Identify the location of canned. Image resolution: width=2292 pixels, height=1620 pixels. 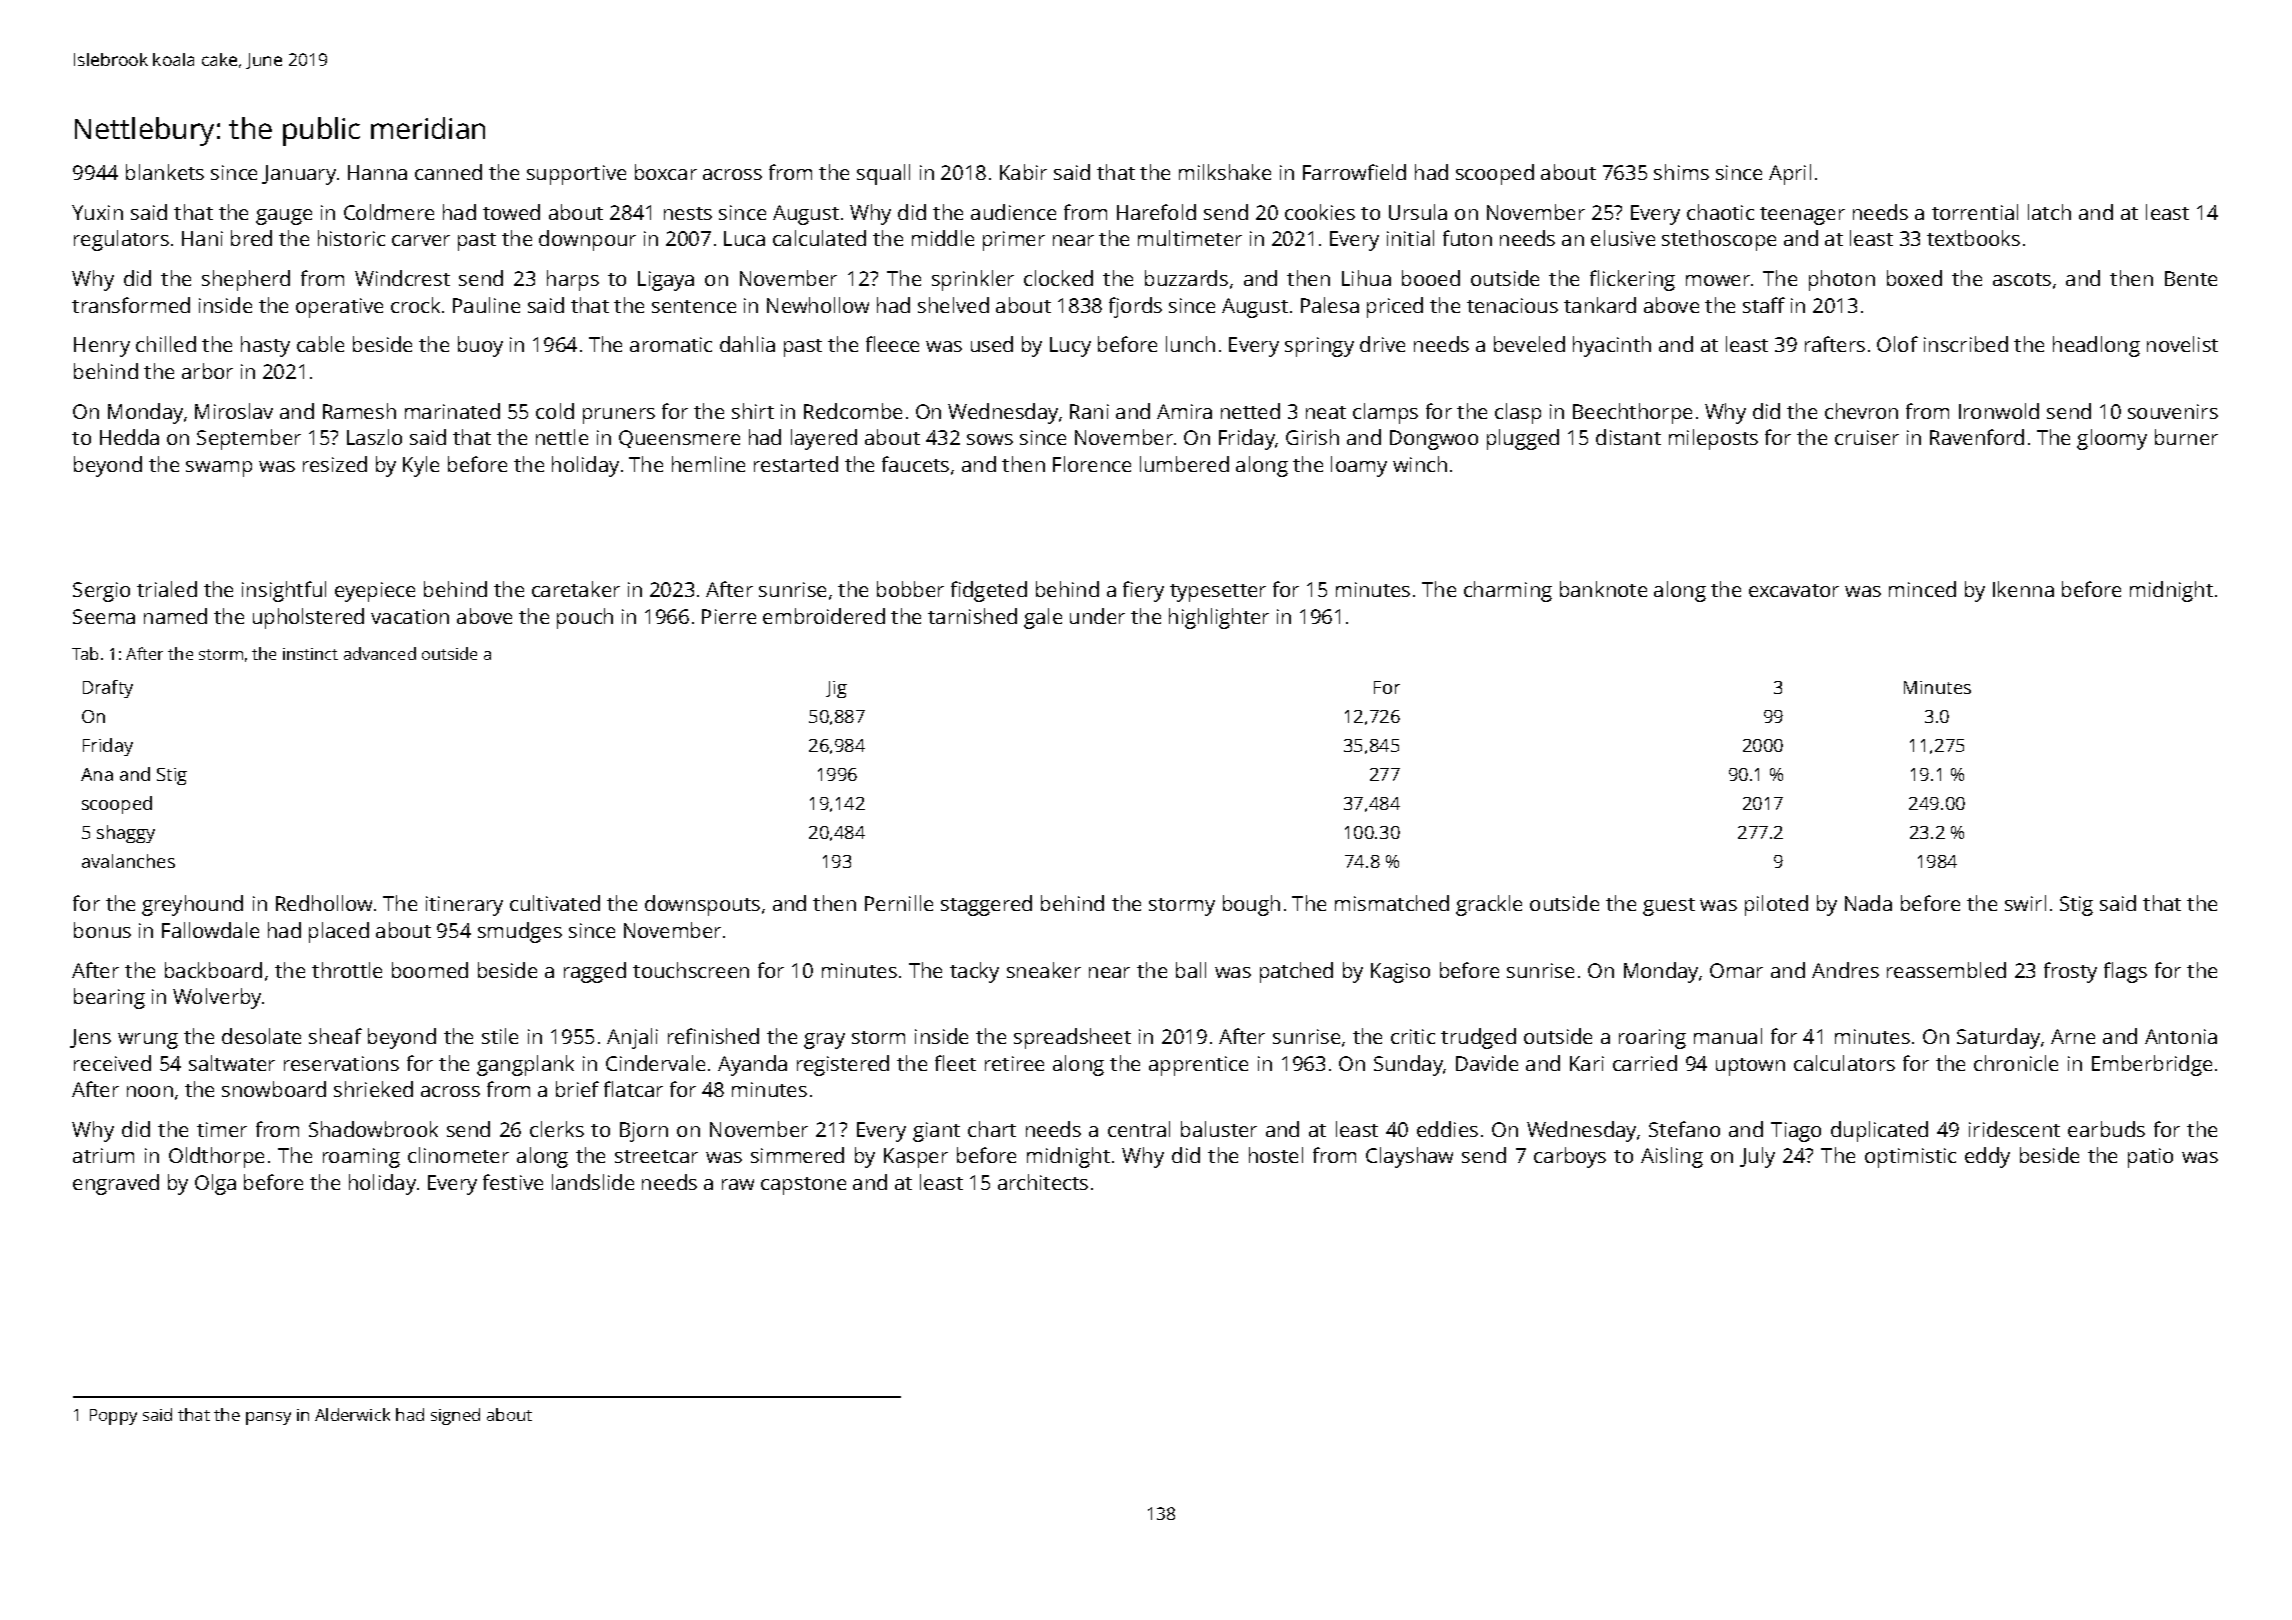
(448, 172).
